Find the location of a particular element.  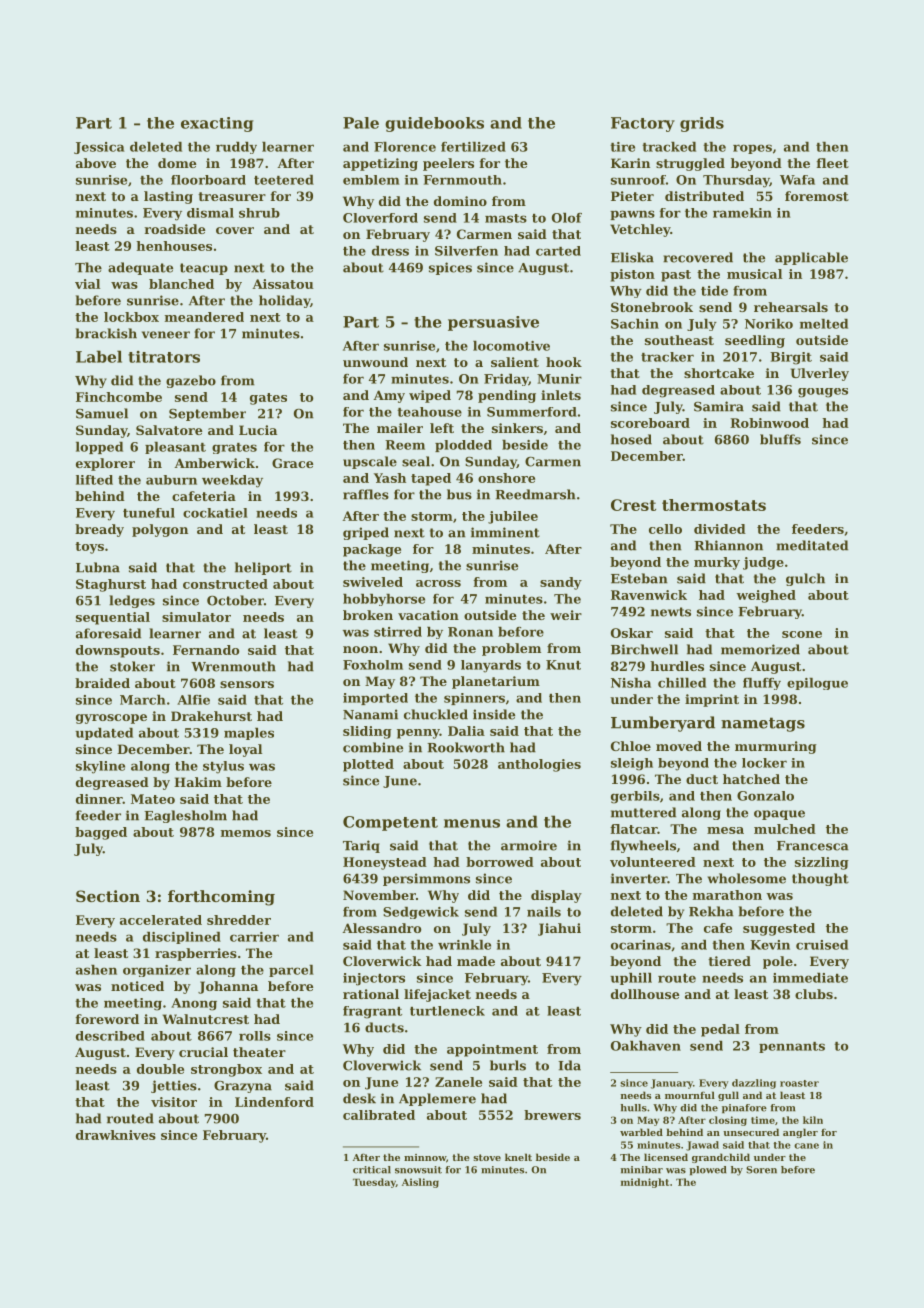

Soren is located at coordinates (761, 1170).
